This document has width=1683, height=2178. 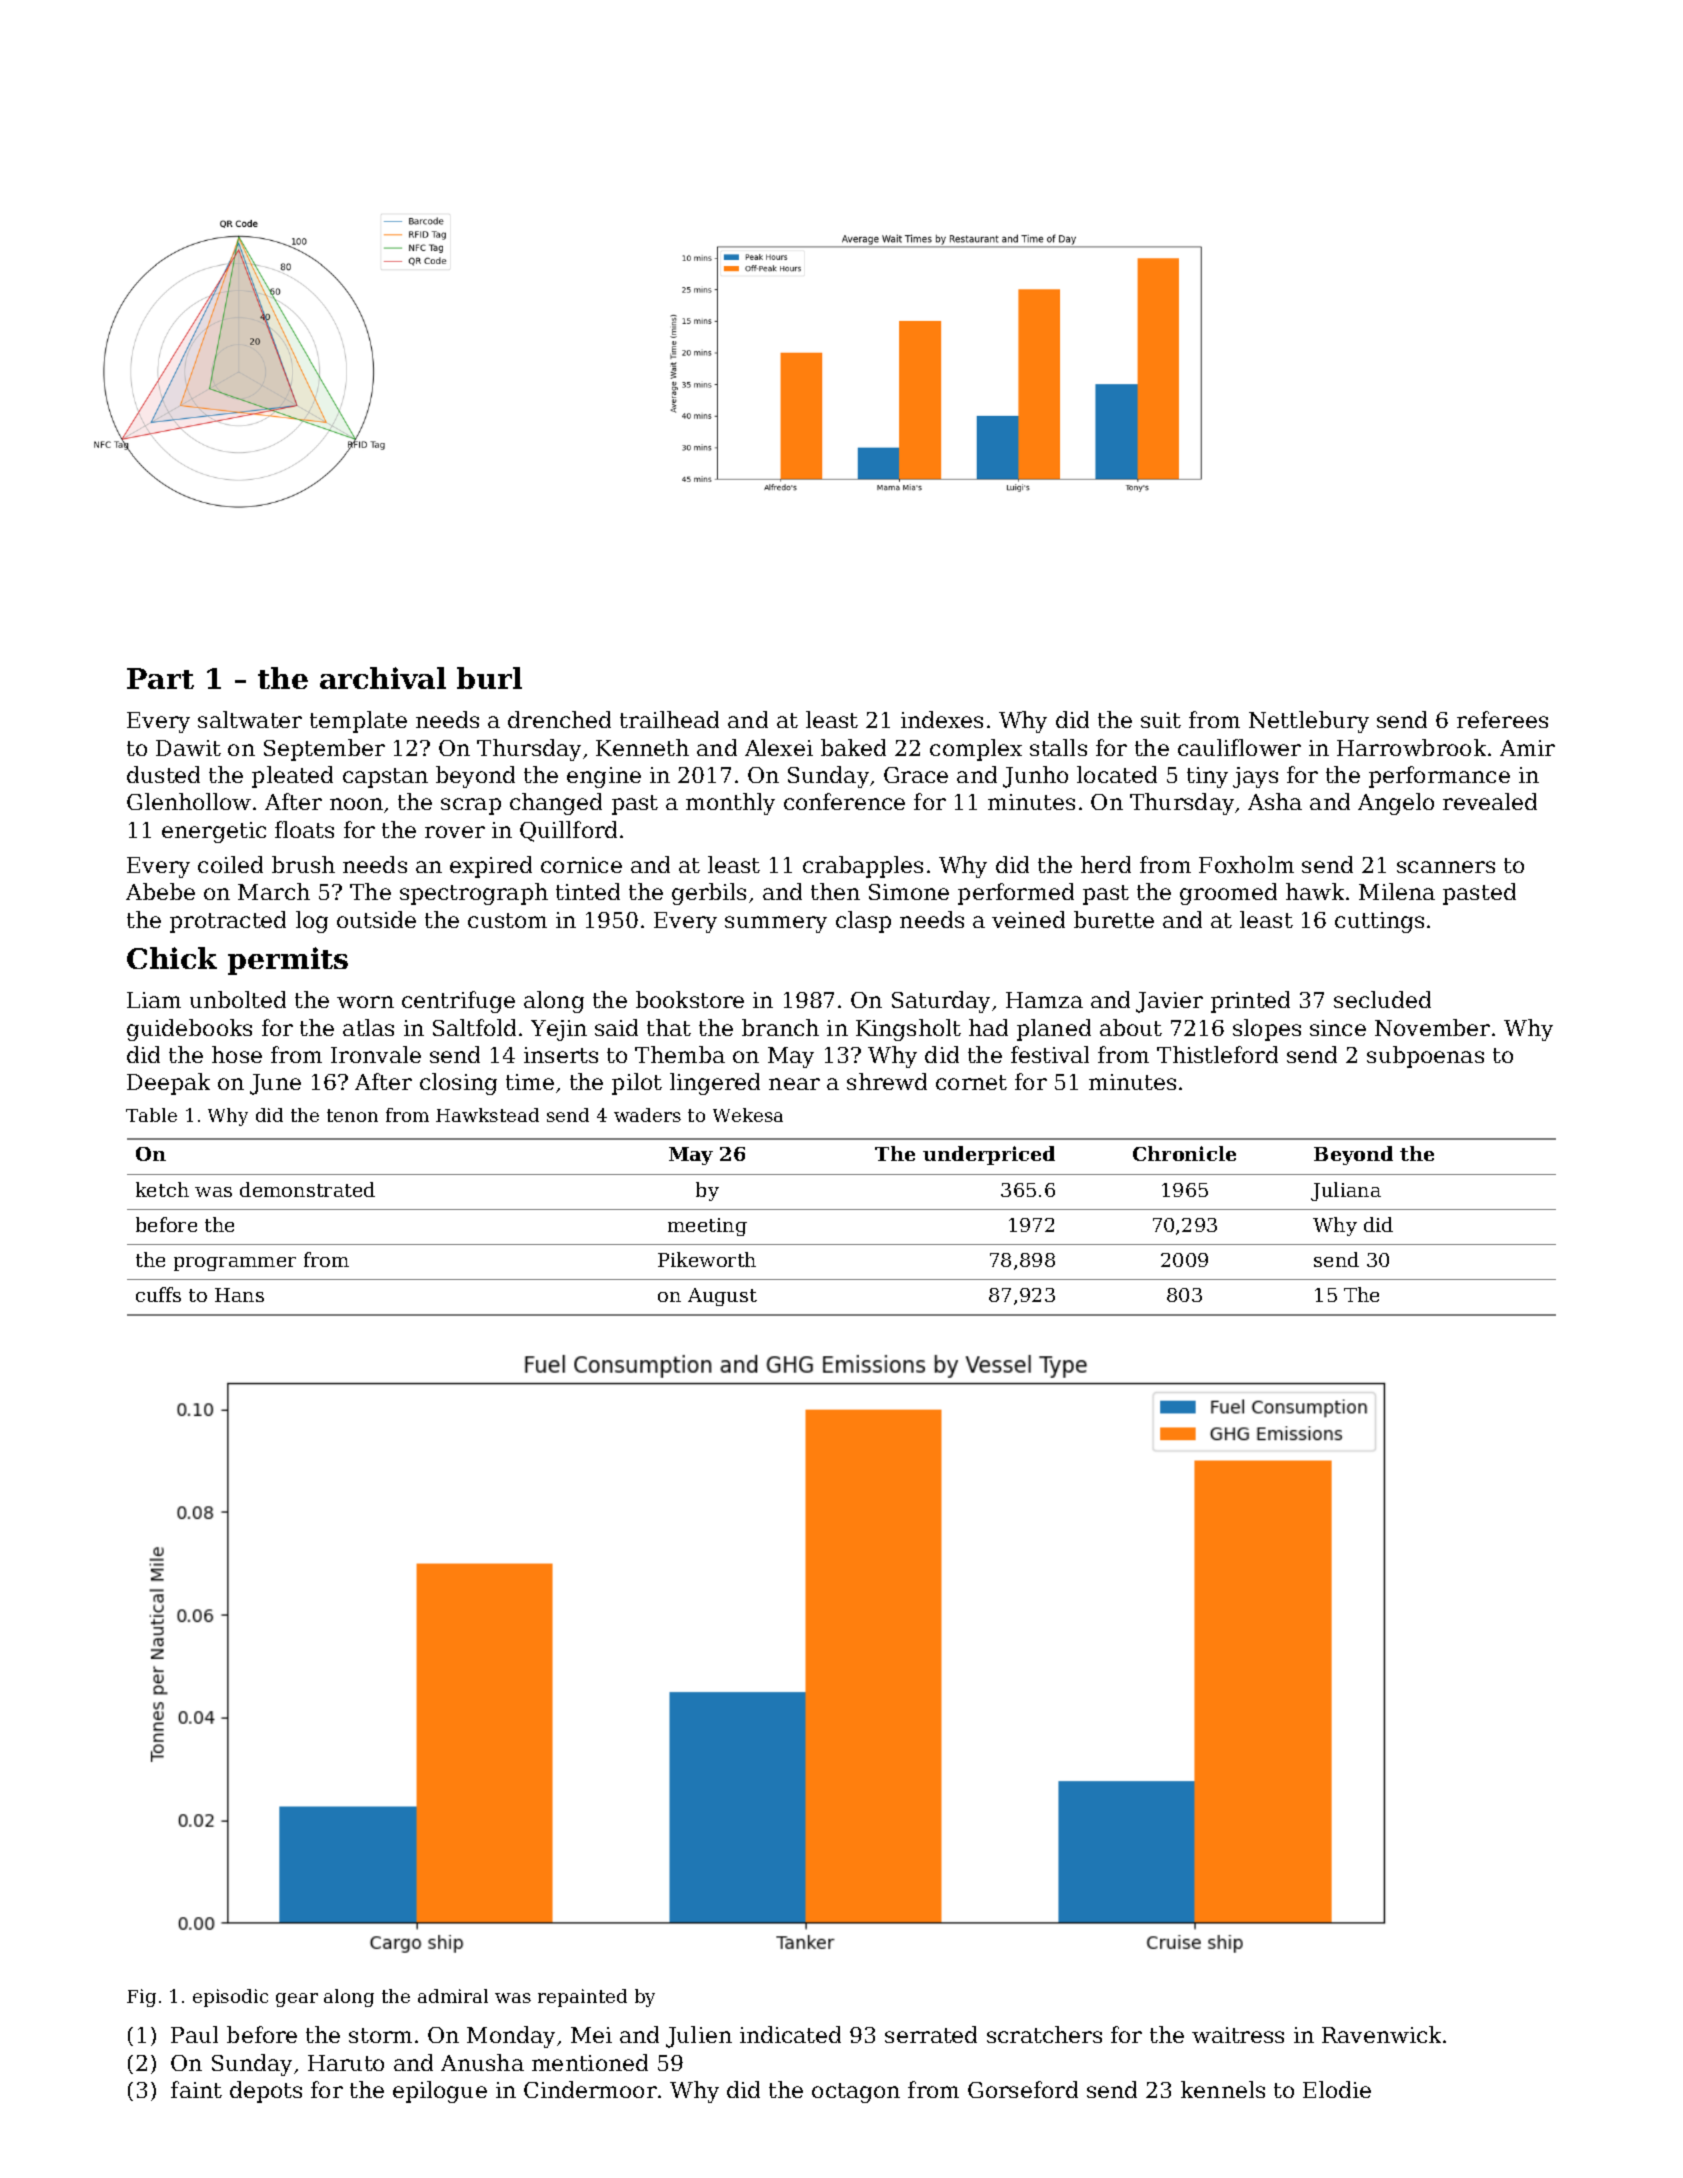 What do you see at coordinates (266, 2092) in the document?
I see `depots` at bounding box center [266, 2092].
